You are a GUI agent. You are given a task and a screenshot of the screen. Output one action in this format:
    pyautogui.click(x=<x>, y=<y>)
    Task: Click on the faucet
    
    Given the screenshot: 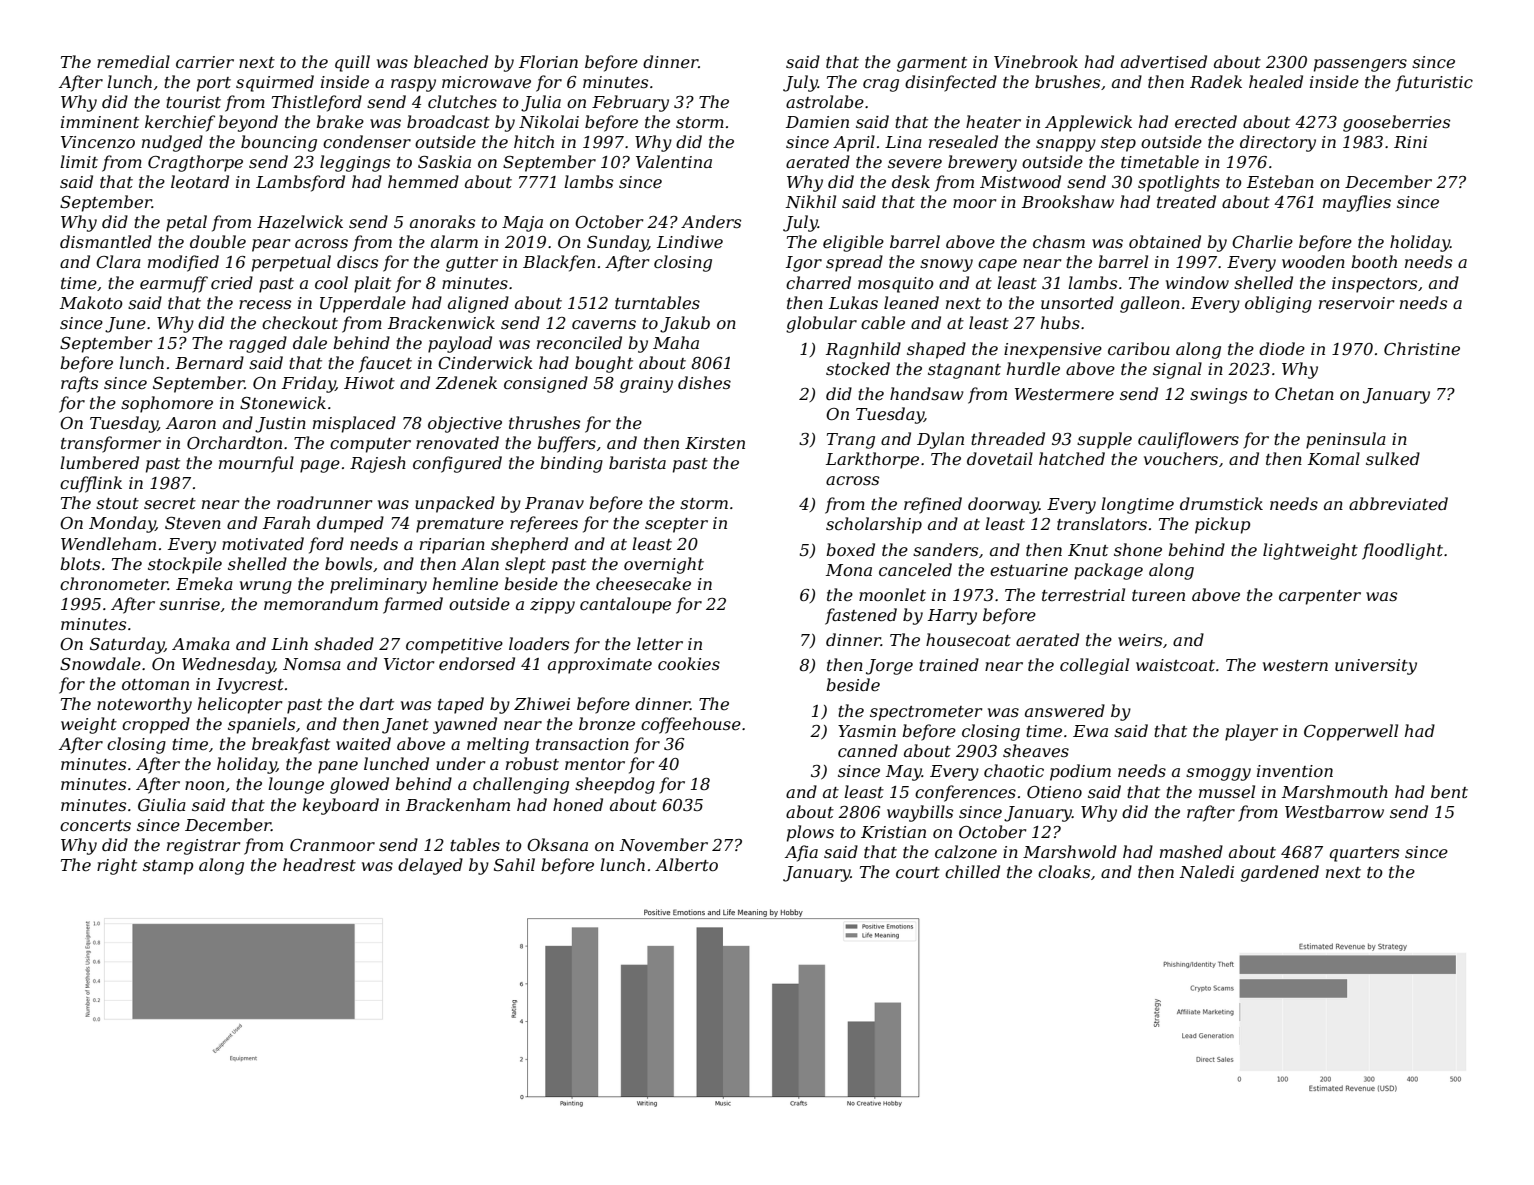 What is the action you would take?
    pyautogui.click(x=385, y=364)
